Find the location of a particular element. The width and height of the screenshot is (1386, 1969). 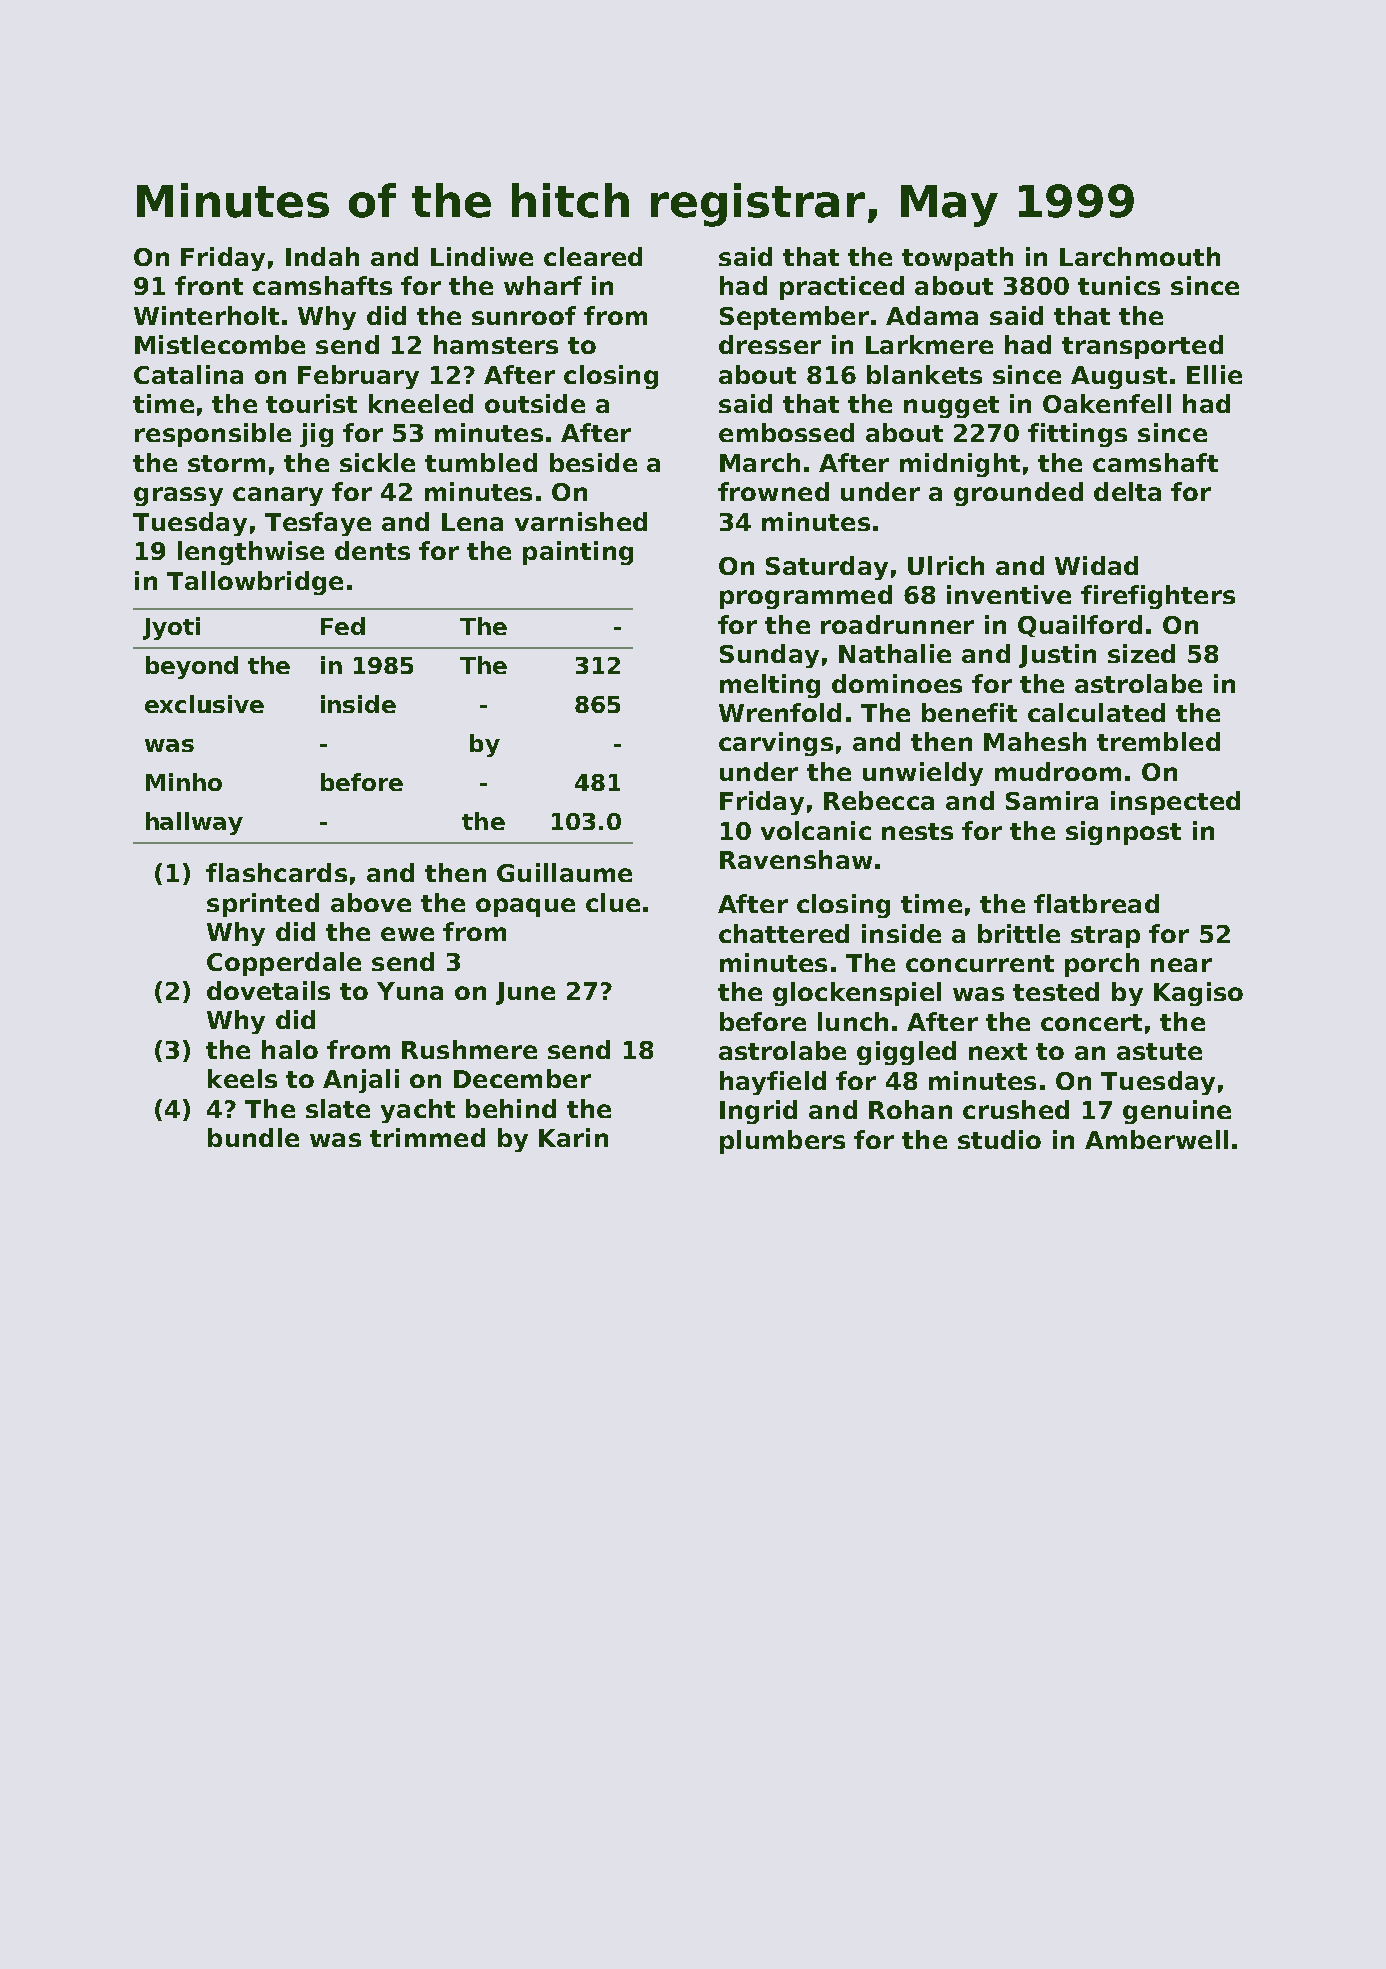

grassy is located at coordinates (178, 496).
